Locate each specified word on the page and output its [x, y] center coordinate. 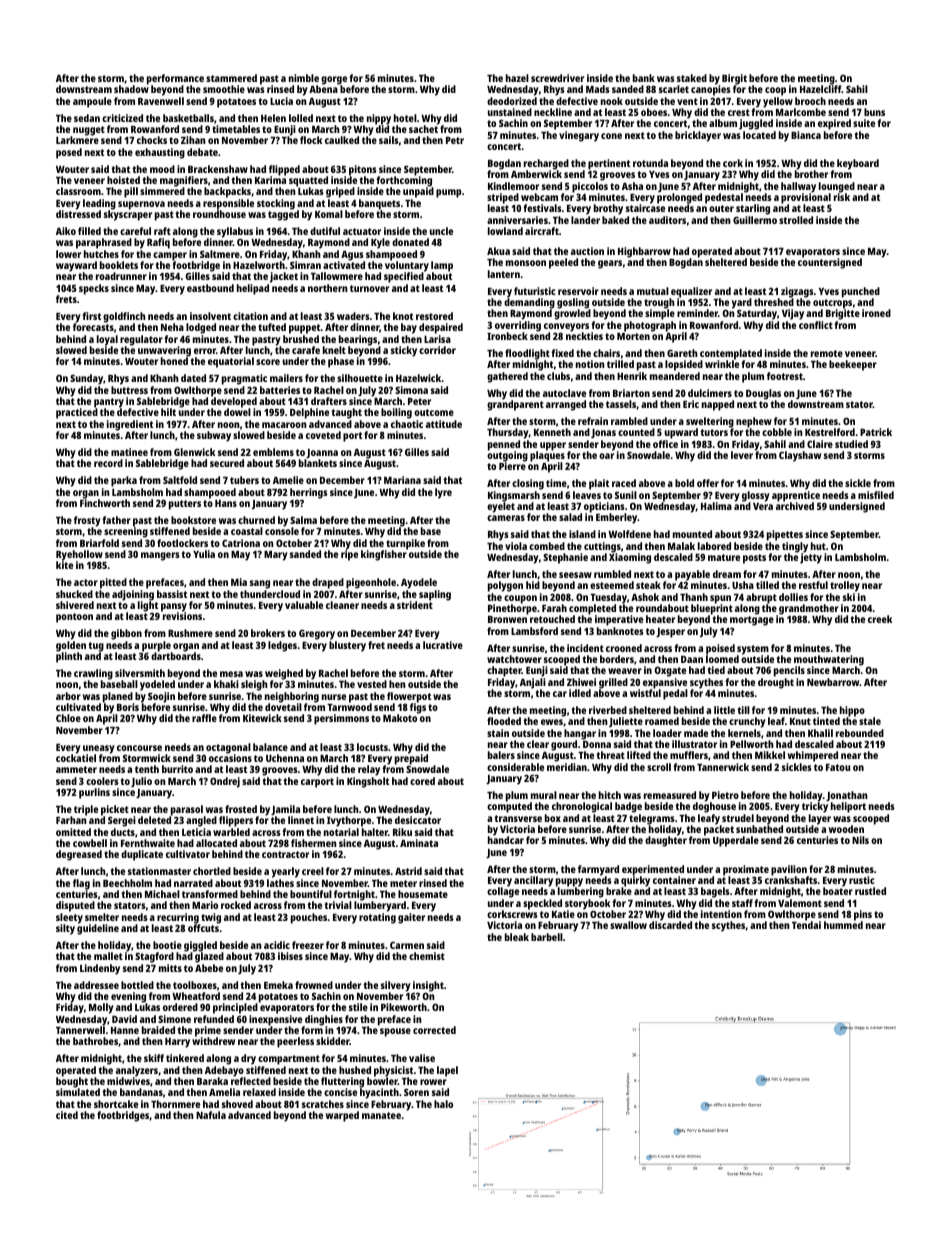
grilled [613, 683]
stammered [231, 78]
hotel [405, 118]
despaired [441, 328]
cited [67, 1115]
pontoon [74, 618]
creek [880, 619]
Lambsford [534, 631]
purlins [94, 793]
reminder [697, 313]
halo [443, 1104]
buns [874, 112]
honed [174, 361]
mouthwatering [829, 661]
